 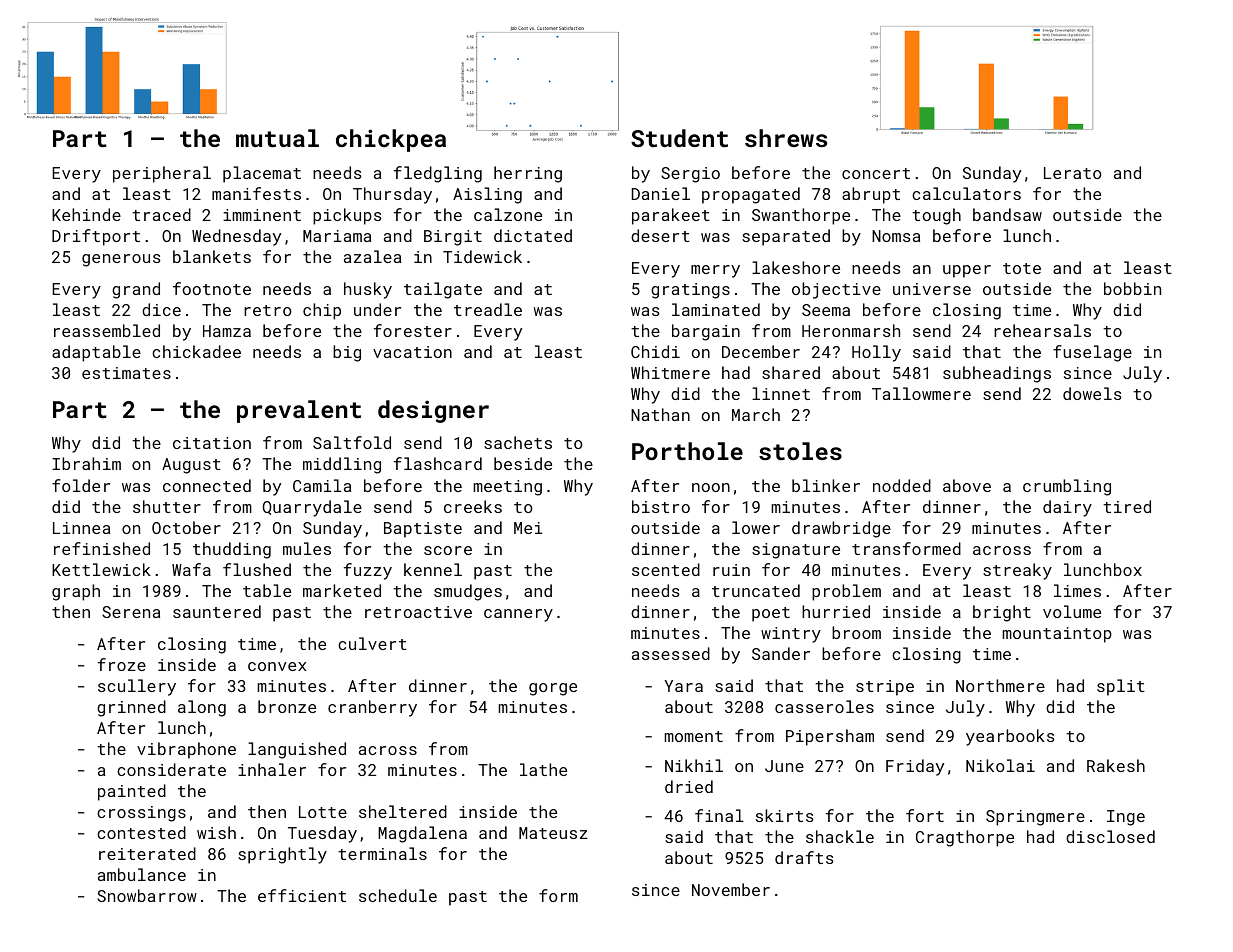 What do you see at coordinates (1072, 611) in the document?
I see `volume` at bounding box center [1072, 611].
